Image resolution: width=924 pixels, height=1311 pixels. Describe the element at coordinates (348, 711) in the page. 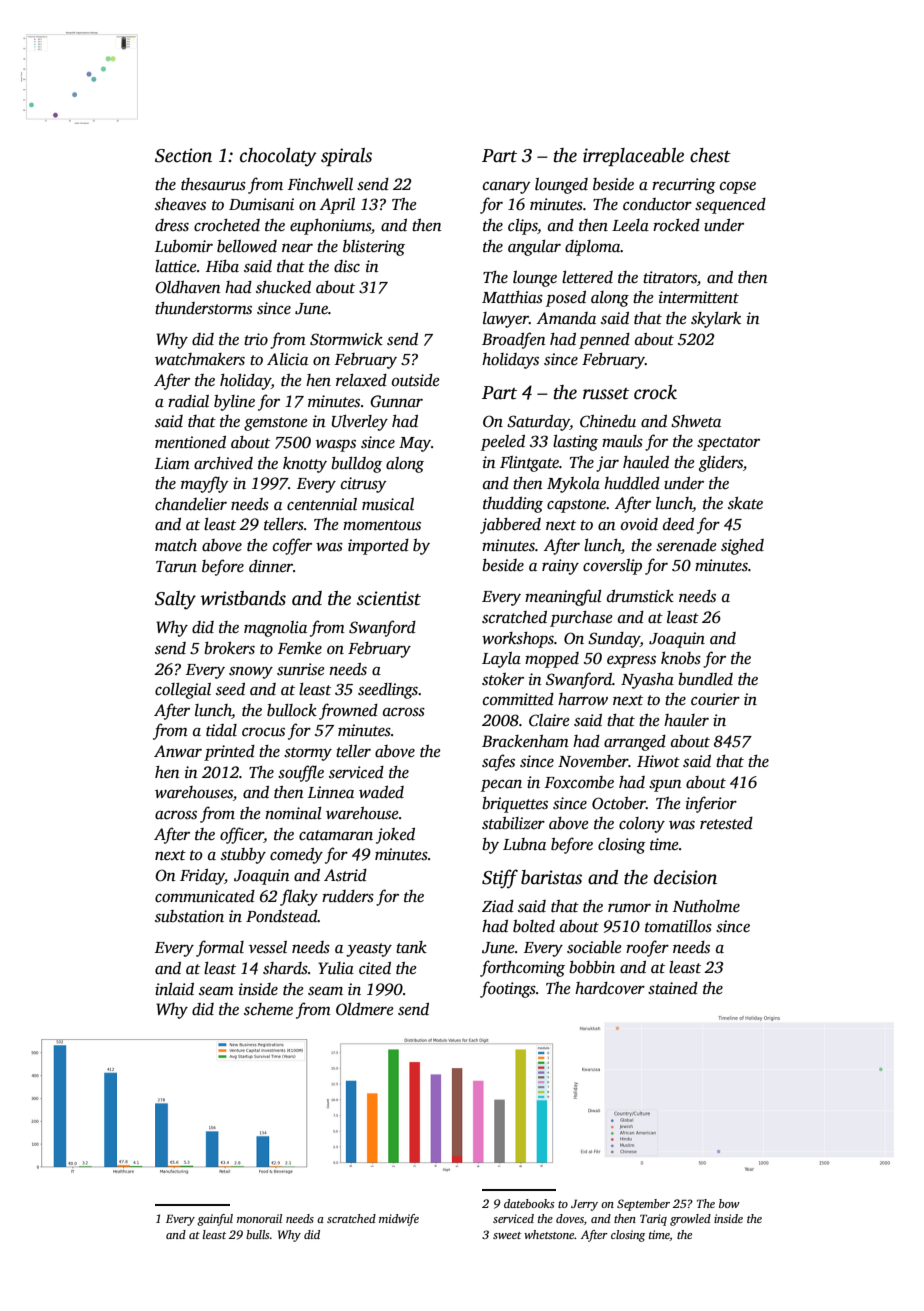

I see `frowned` at that location.
